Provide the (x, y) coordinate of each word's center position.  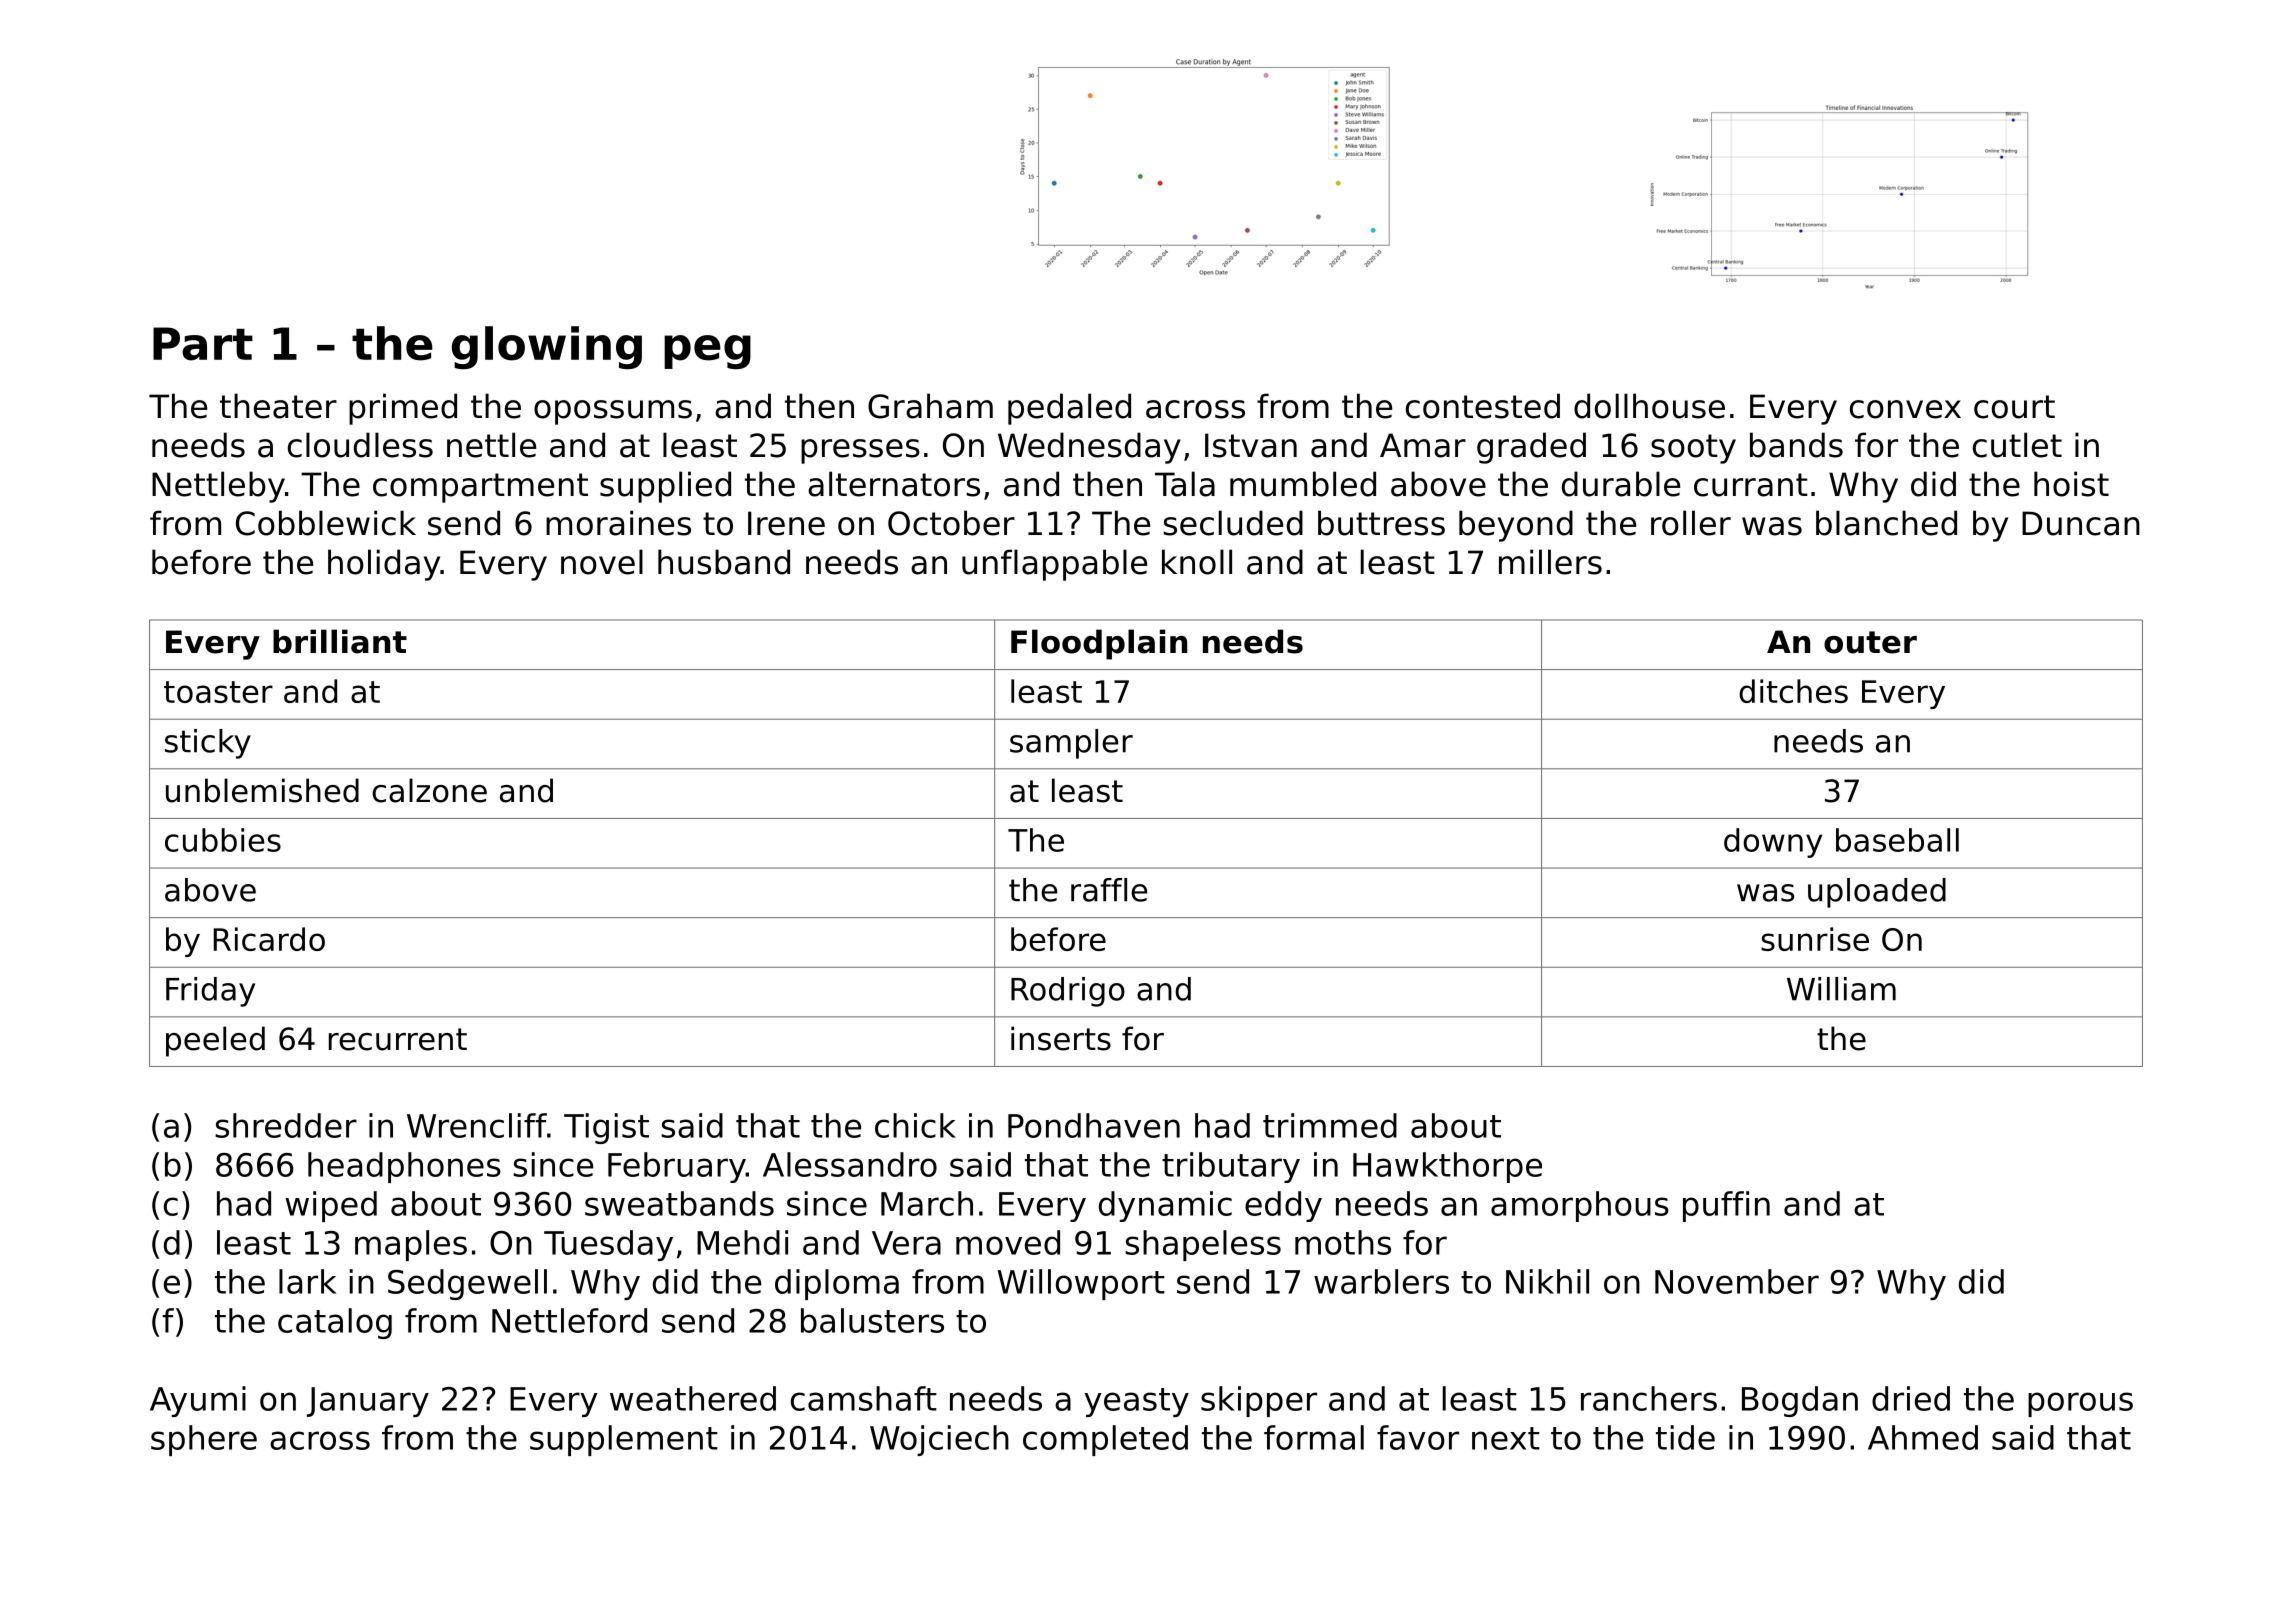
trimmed (1330, 1125)
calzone (429, 790)
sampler (1071, 744)
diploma (837, 1284)
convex (1905, 409)
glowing (547, 348)
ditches (1793, 691)
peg (707, 352)
